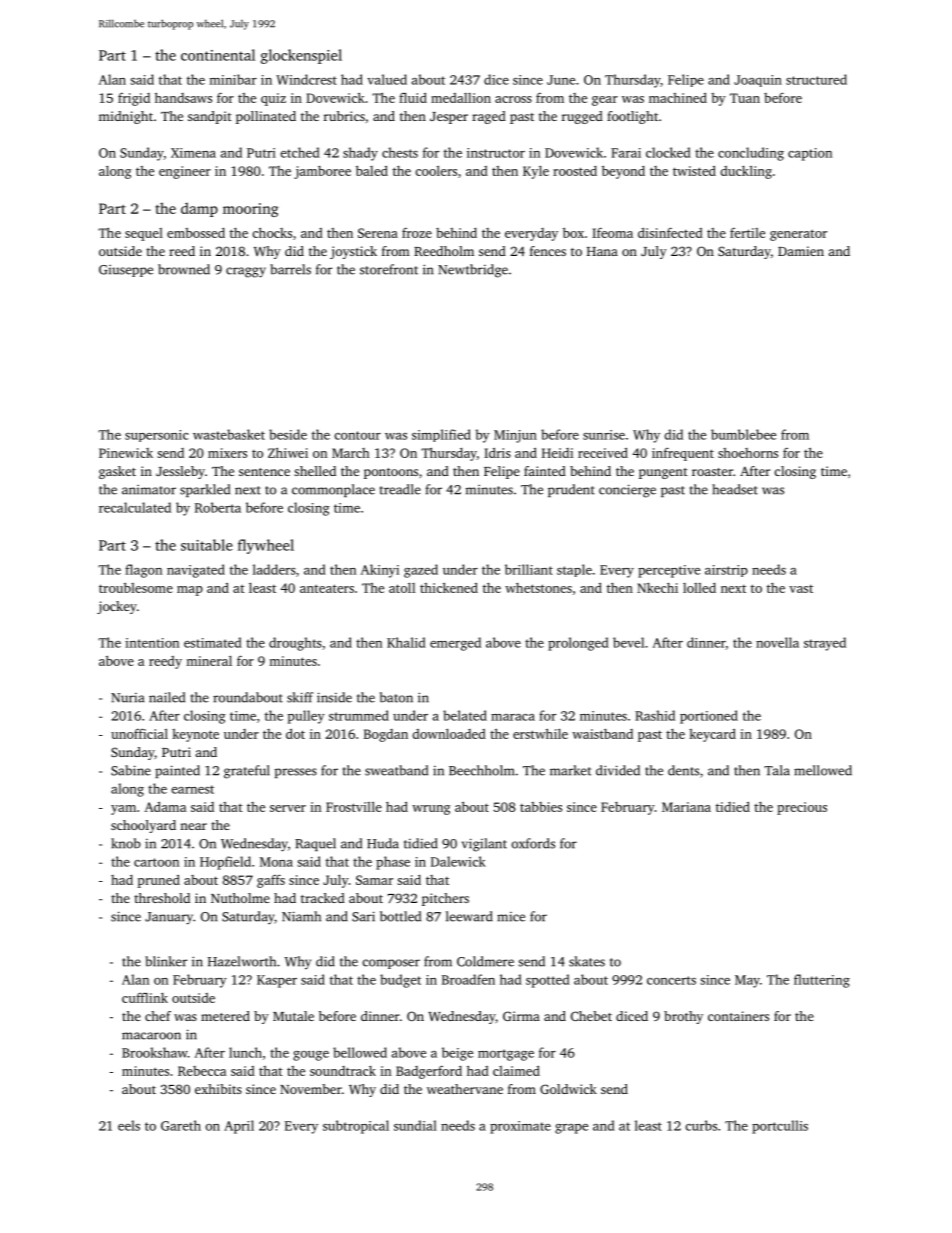 The width and height of the page is (952, 1233). What do you see at coordinates (816, 79) in the page?
I see `structured` at bounding box center [816, 79].
